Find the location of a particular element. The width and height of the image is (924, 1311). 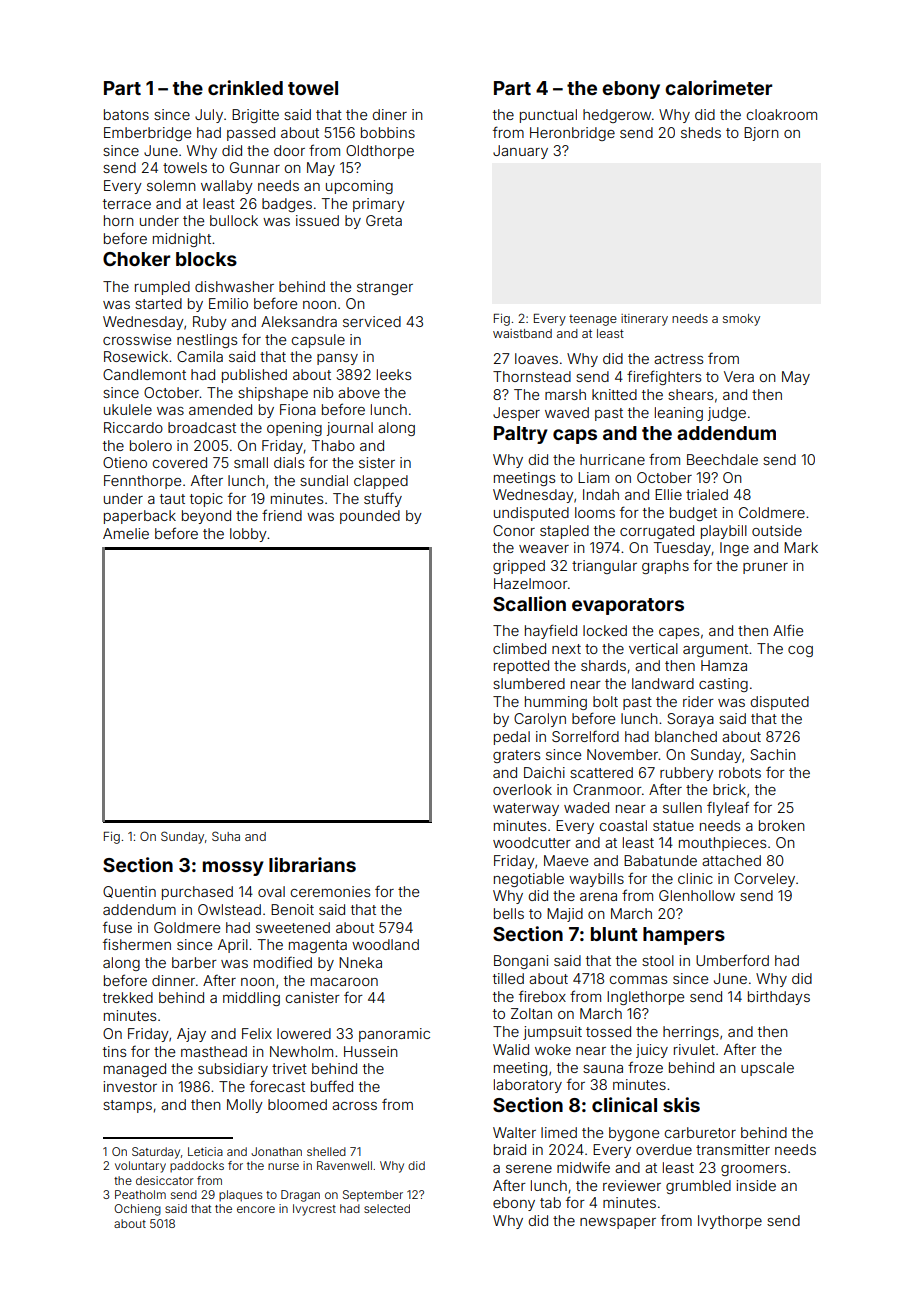

librarians is located at coordinates (312, 864).
